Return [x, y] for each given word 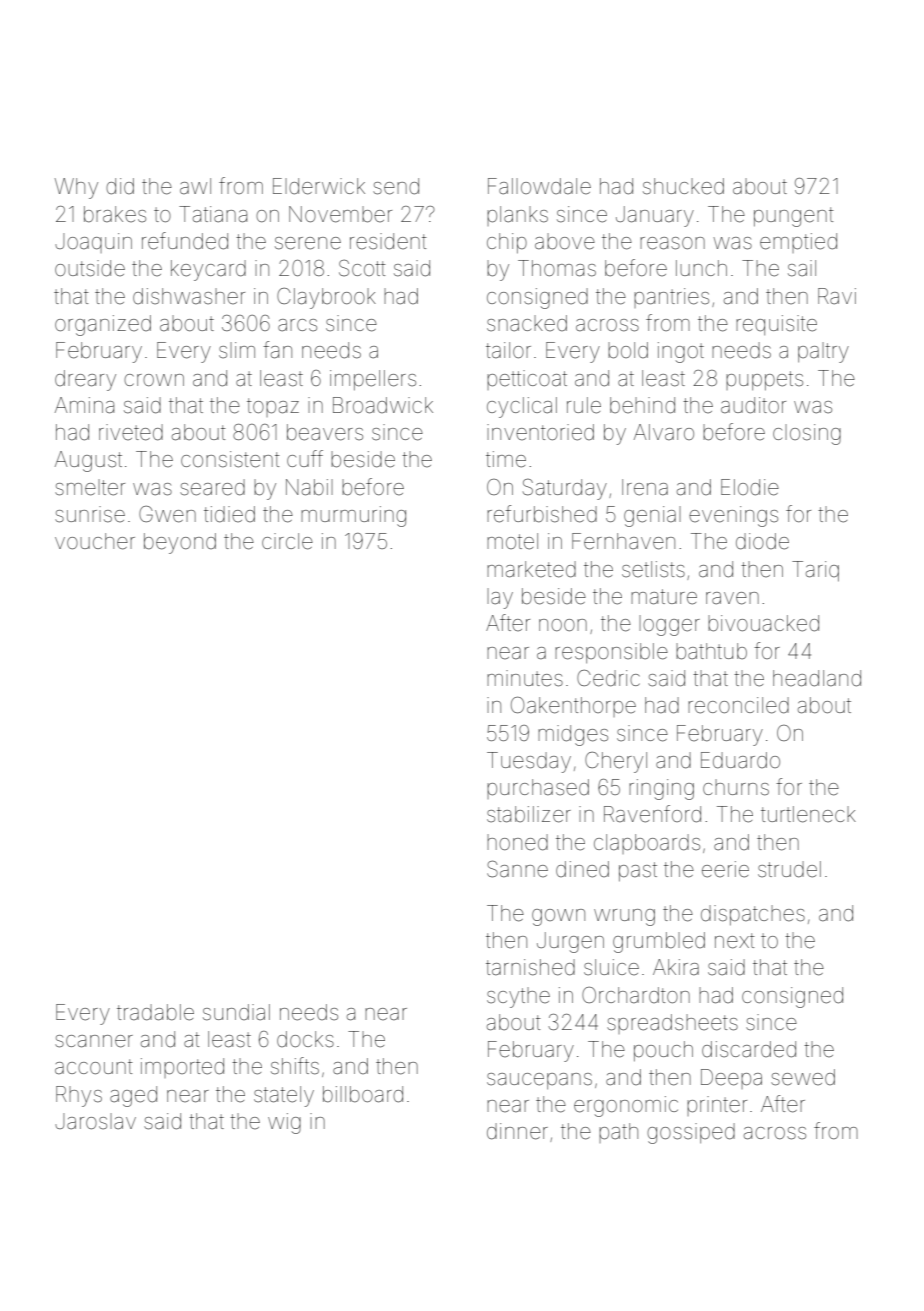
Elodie [750, 487]
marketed [531, 569]
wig [284, 1123]
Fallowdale [539, 186]
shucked [683, 186]
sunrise [90, 514]
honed [517, 842]
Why [76, 188]
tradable [155, 1012]
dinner [517, 1131]
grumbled [659, 942]
